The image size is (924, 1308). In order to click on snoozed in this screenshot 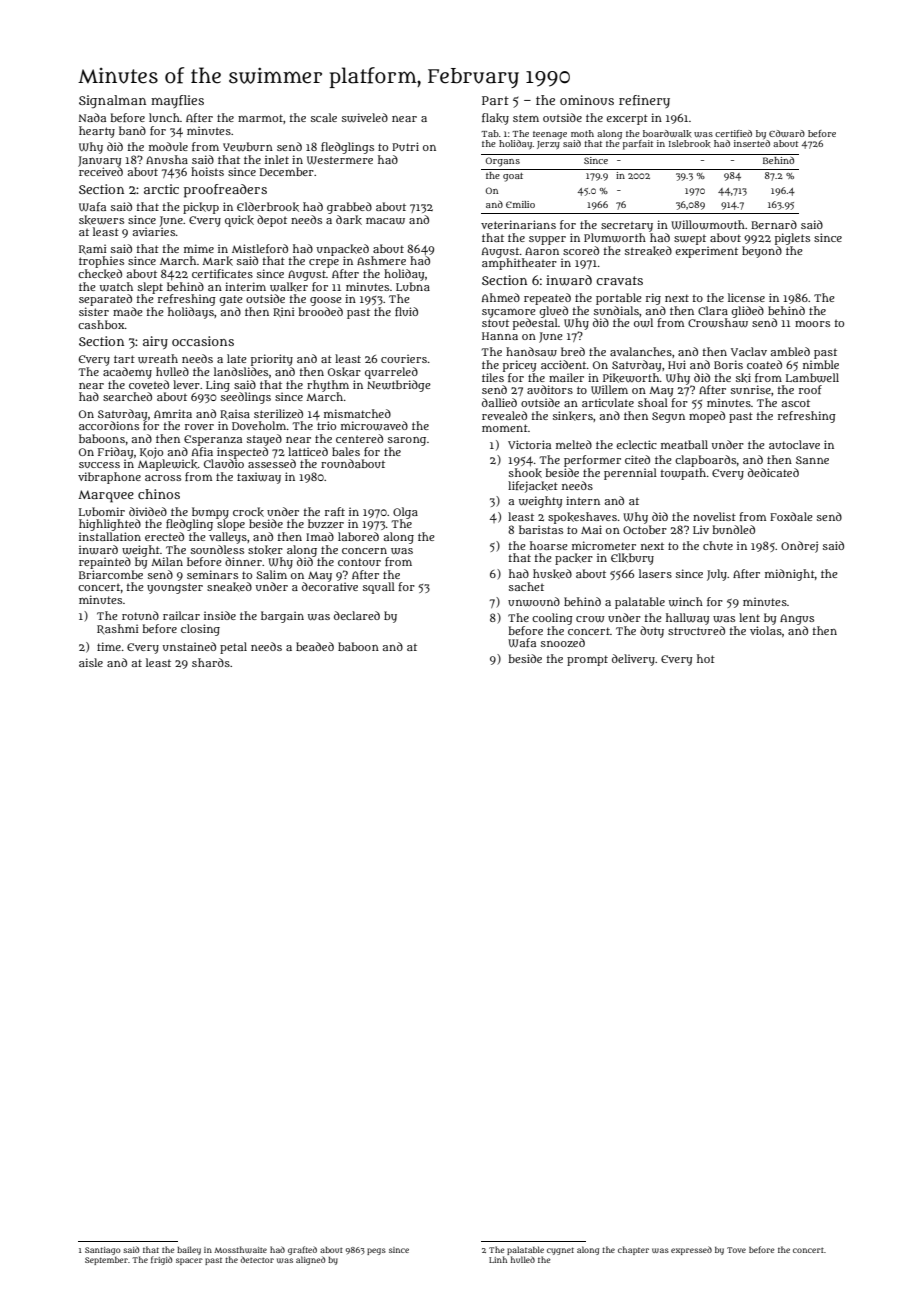, I will do `click(563, 642)`.
